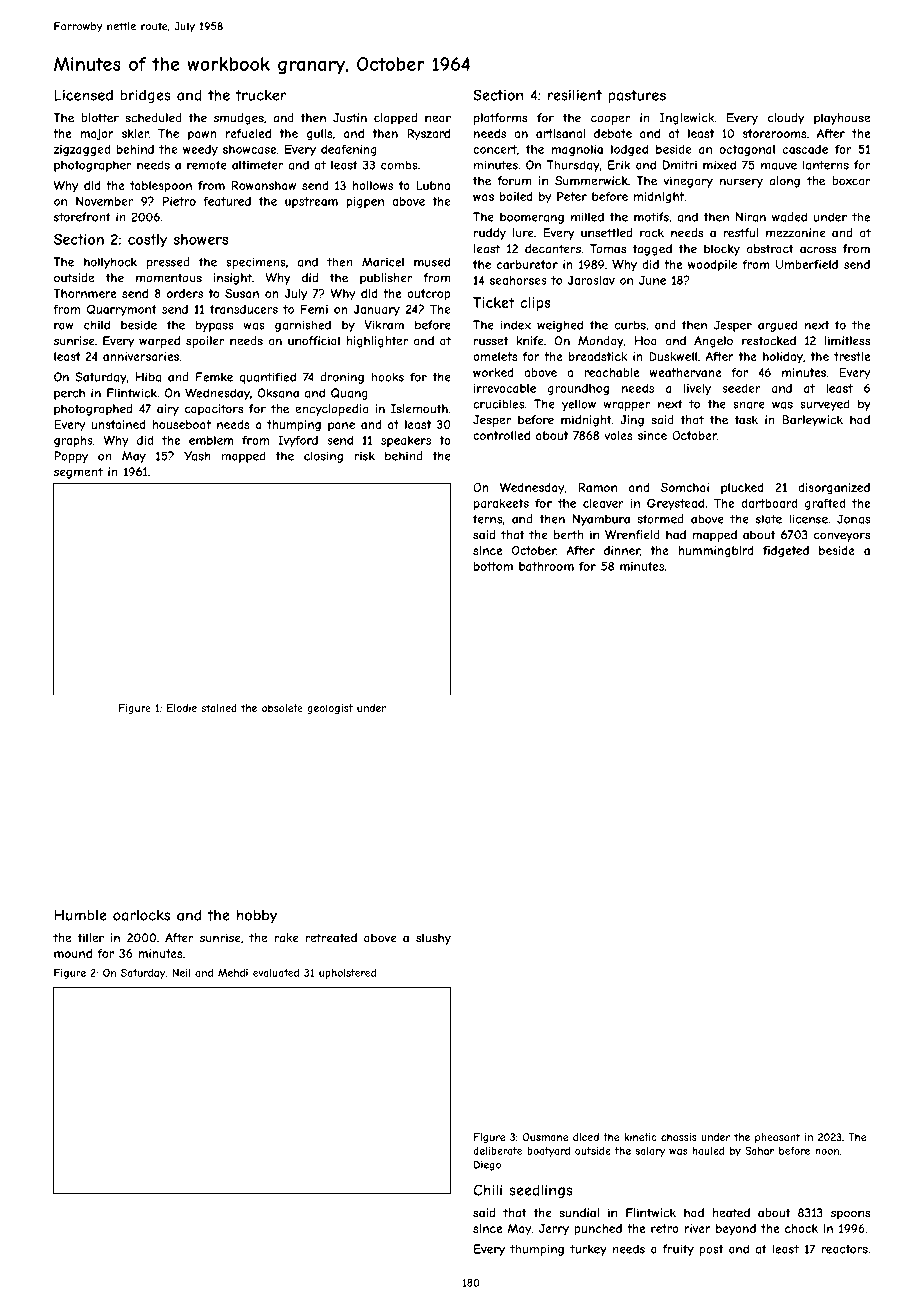  What do you see at coordinates (145, 96) in the screenshot?
I see `bridges` at bounding box center [145, 96].
